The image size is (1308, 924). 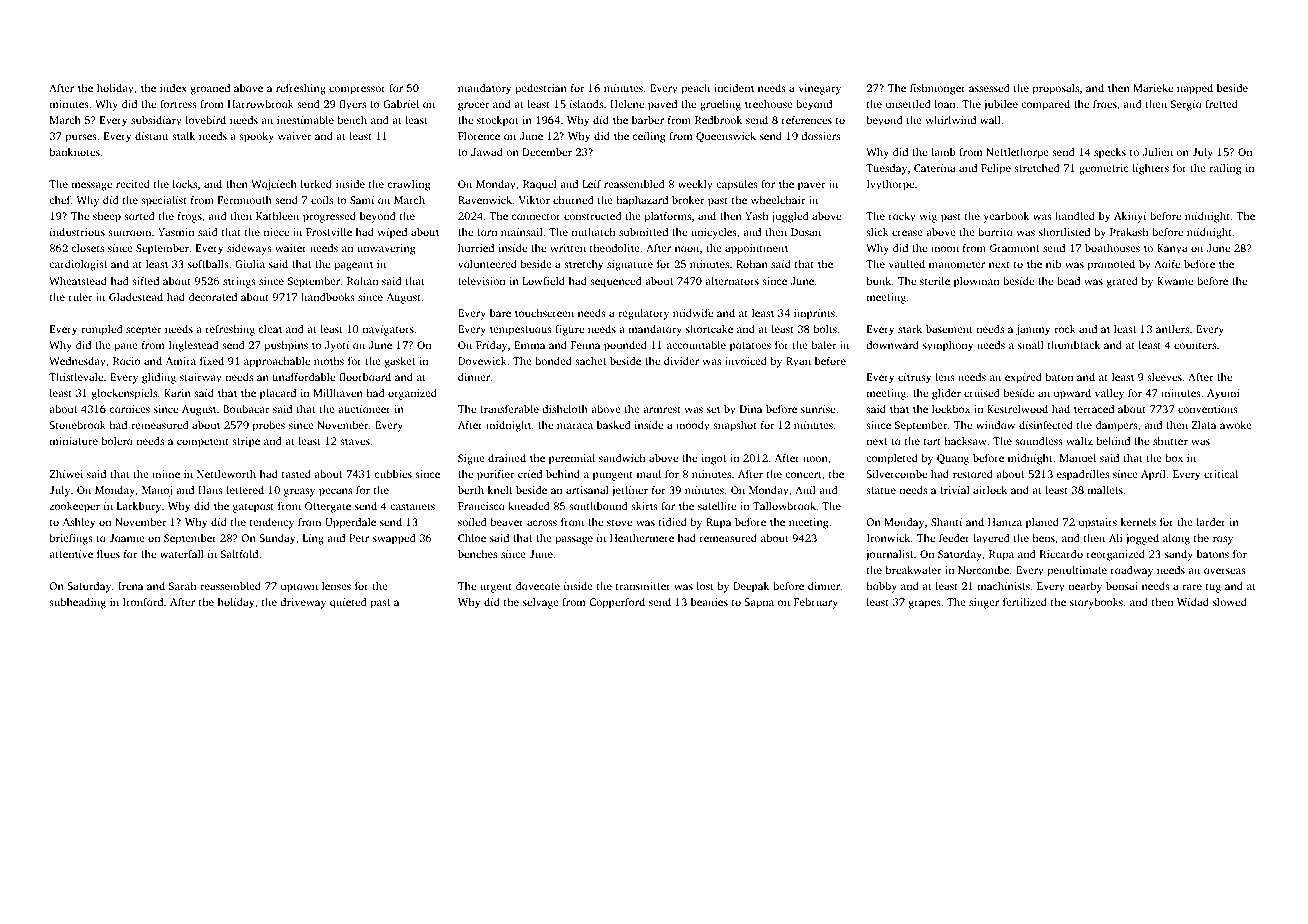 I want to click on Kestrelwood, so click(x=1017, y=409).
